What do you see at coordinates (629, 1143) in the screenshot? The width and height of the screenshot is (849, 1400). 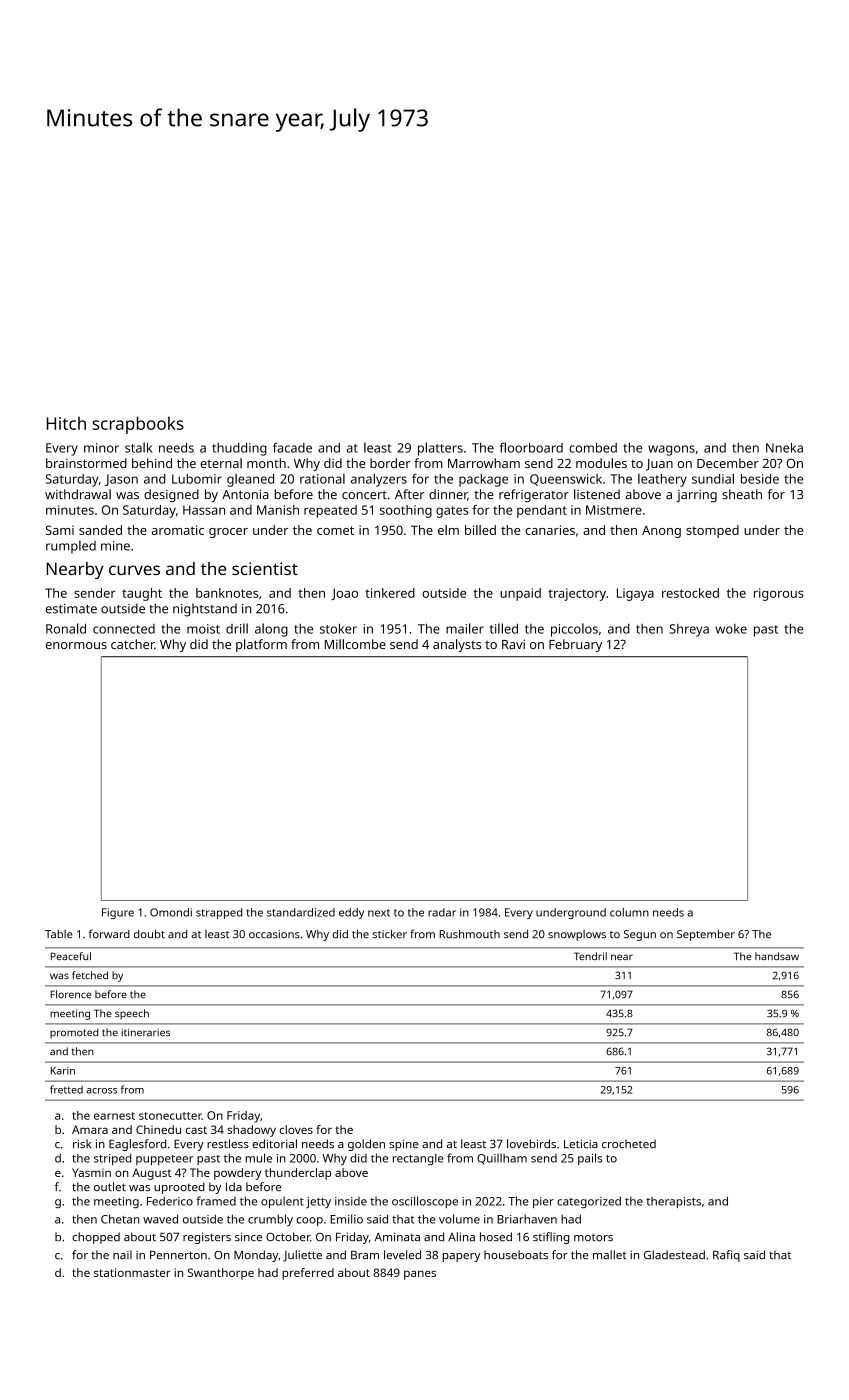 I see `crocheted` at bounding box center [629, 1143].
